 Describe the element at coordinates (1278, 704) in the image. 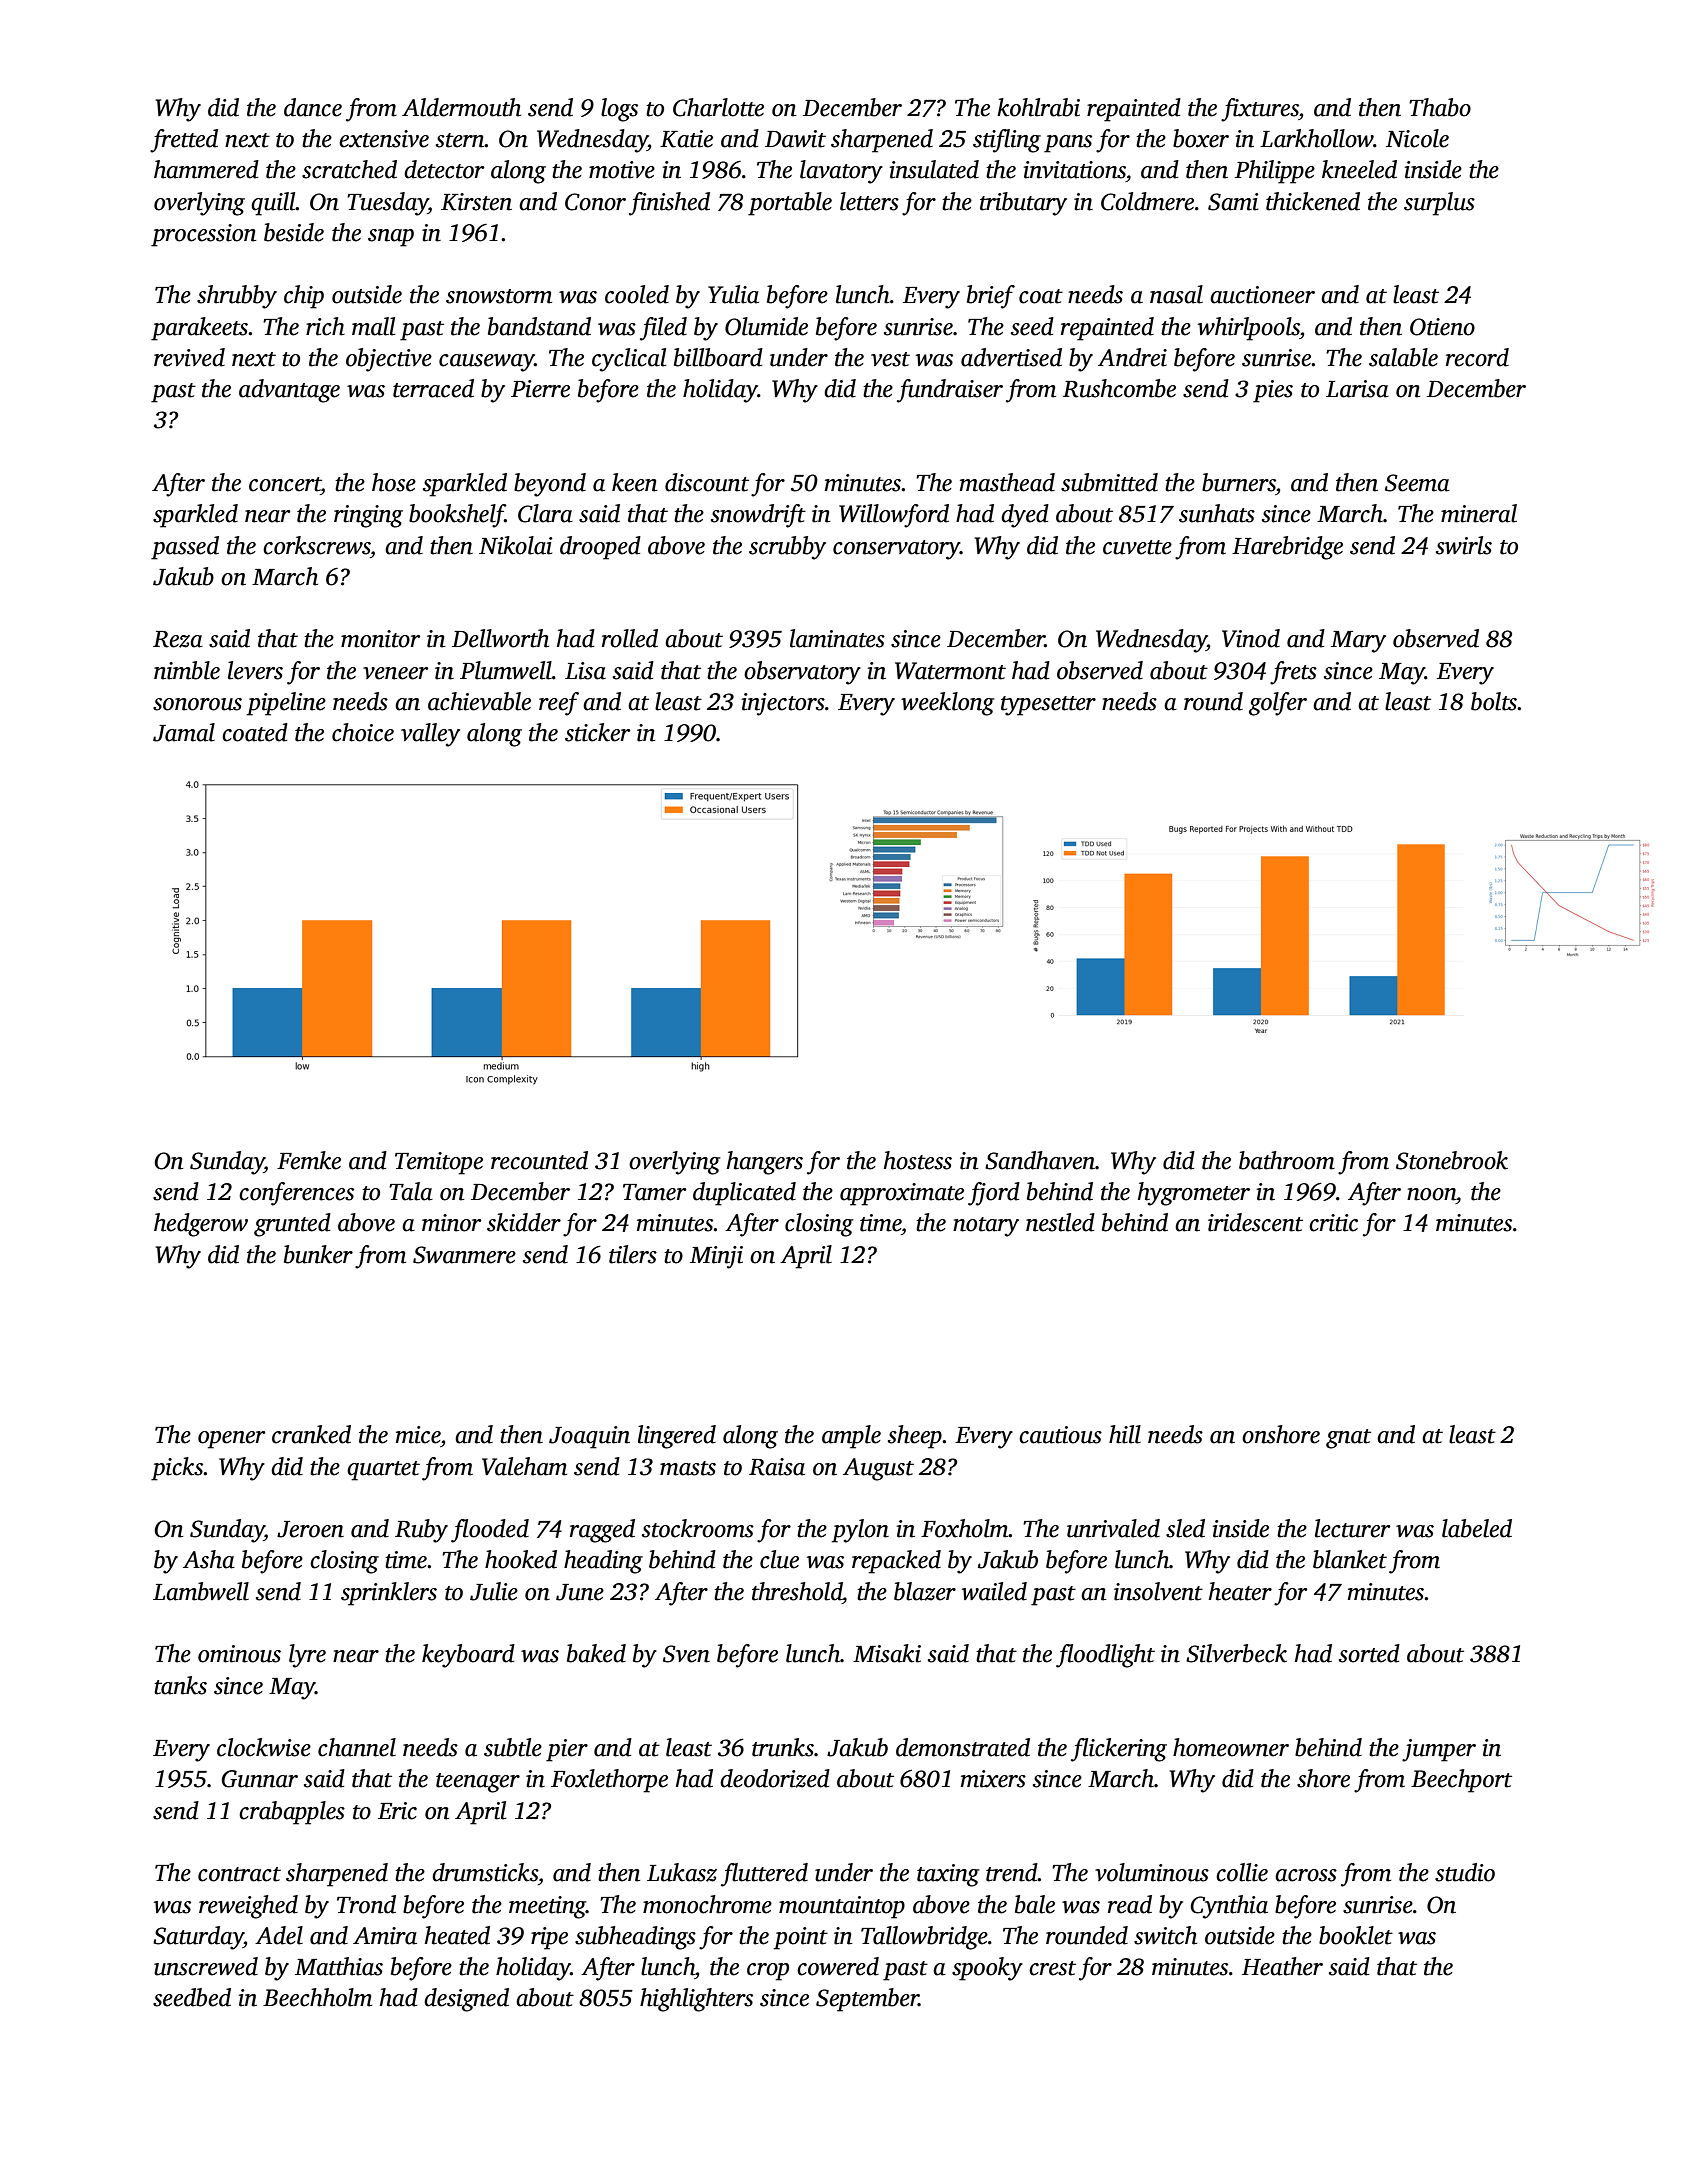

I see `golfer` at that location.
